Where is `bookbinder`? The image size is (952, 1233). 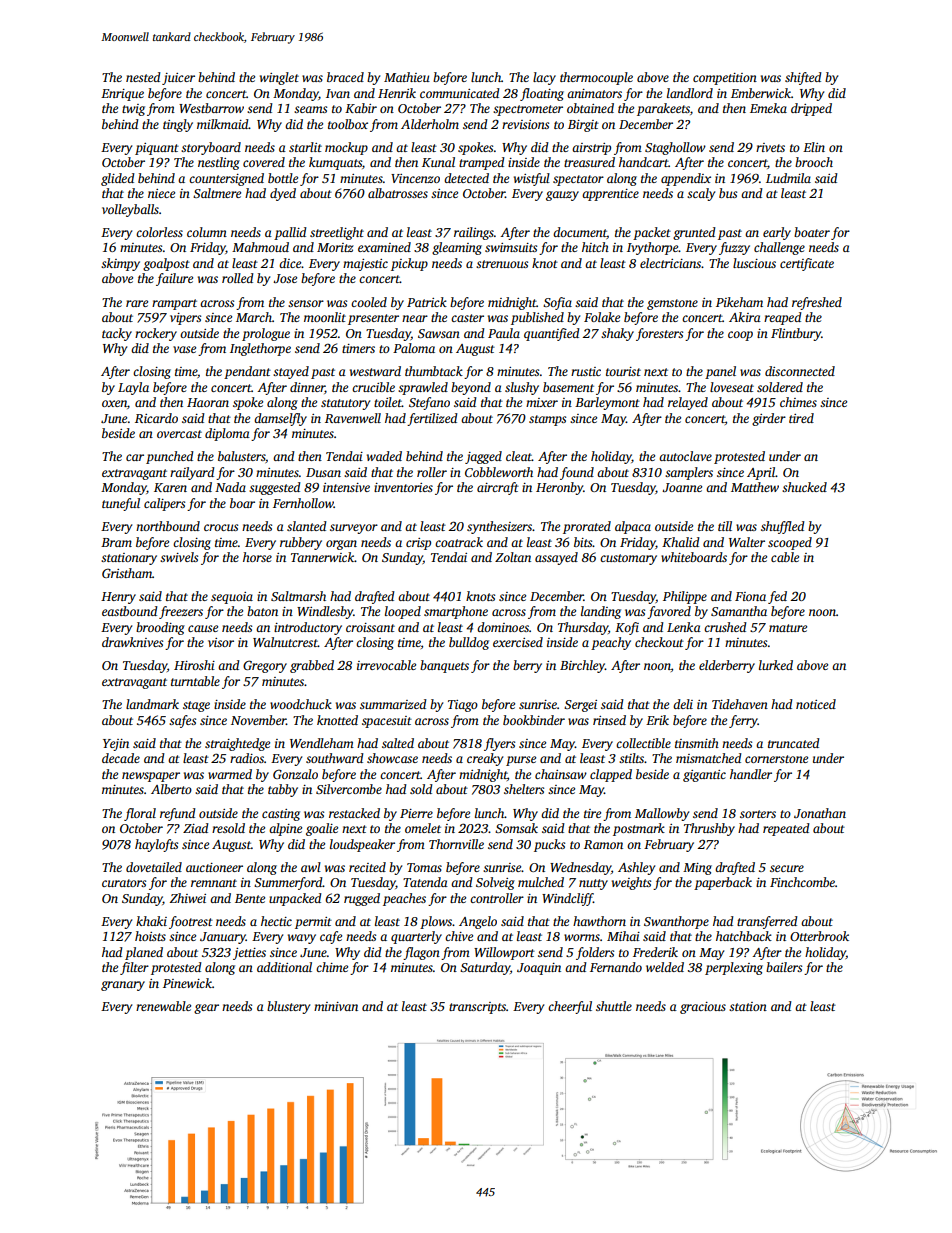 bookbinder is located at coordinates (534, 720).
